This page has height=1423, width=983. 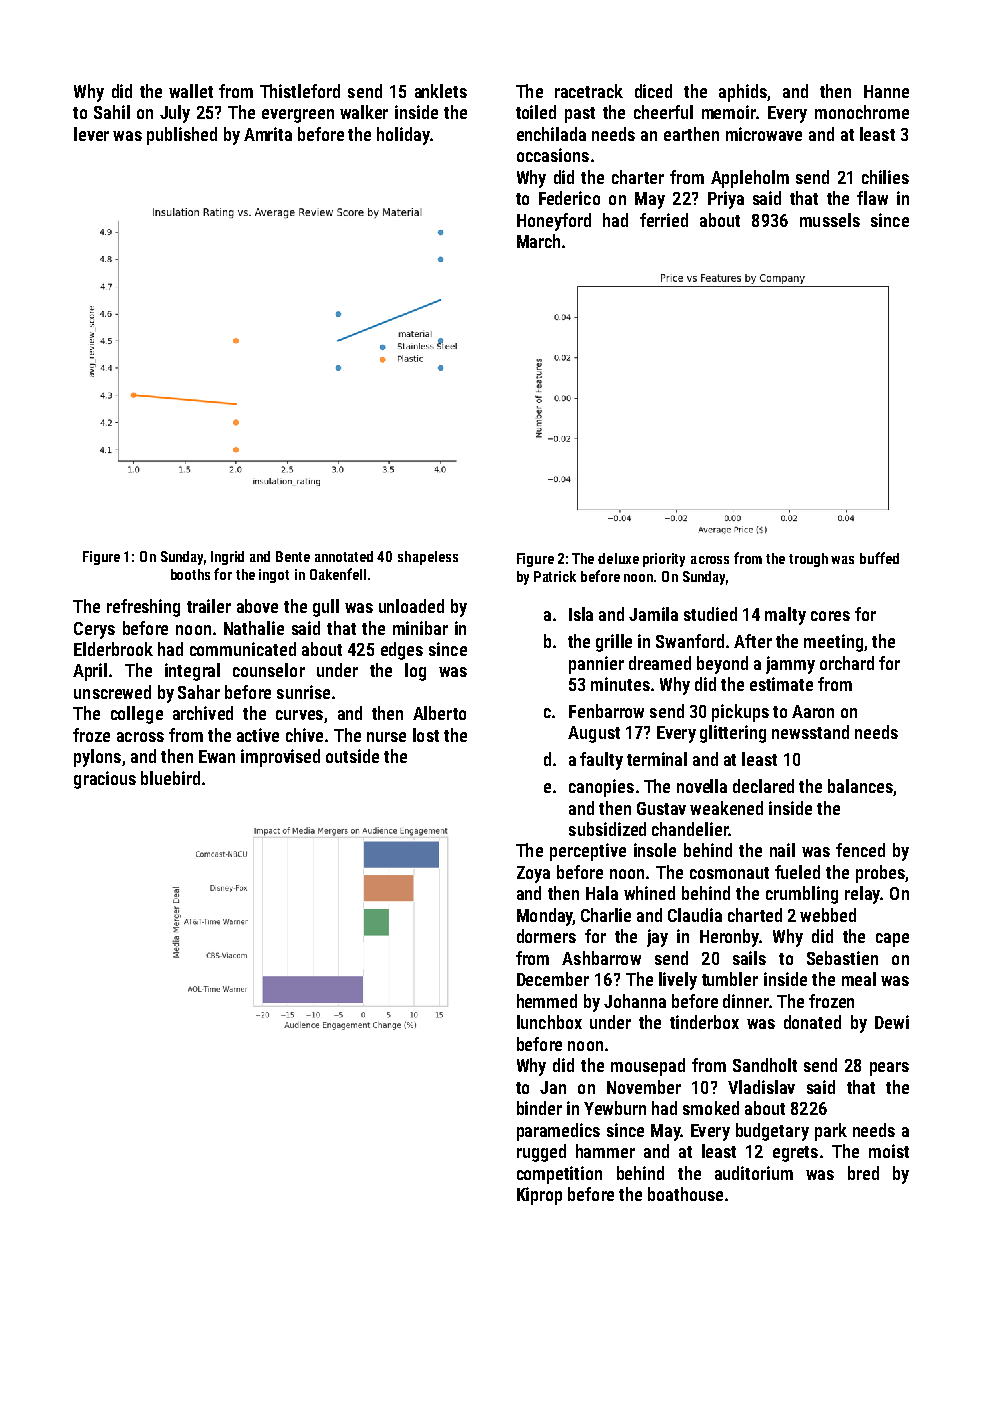 I want to click on pylons, so click(x=97, y=758).
